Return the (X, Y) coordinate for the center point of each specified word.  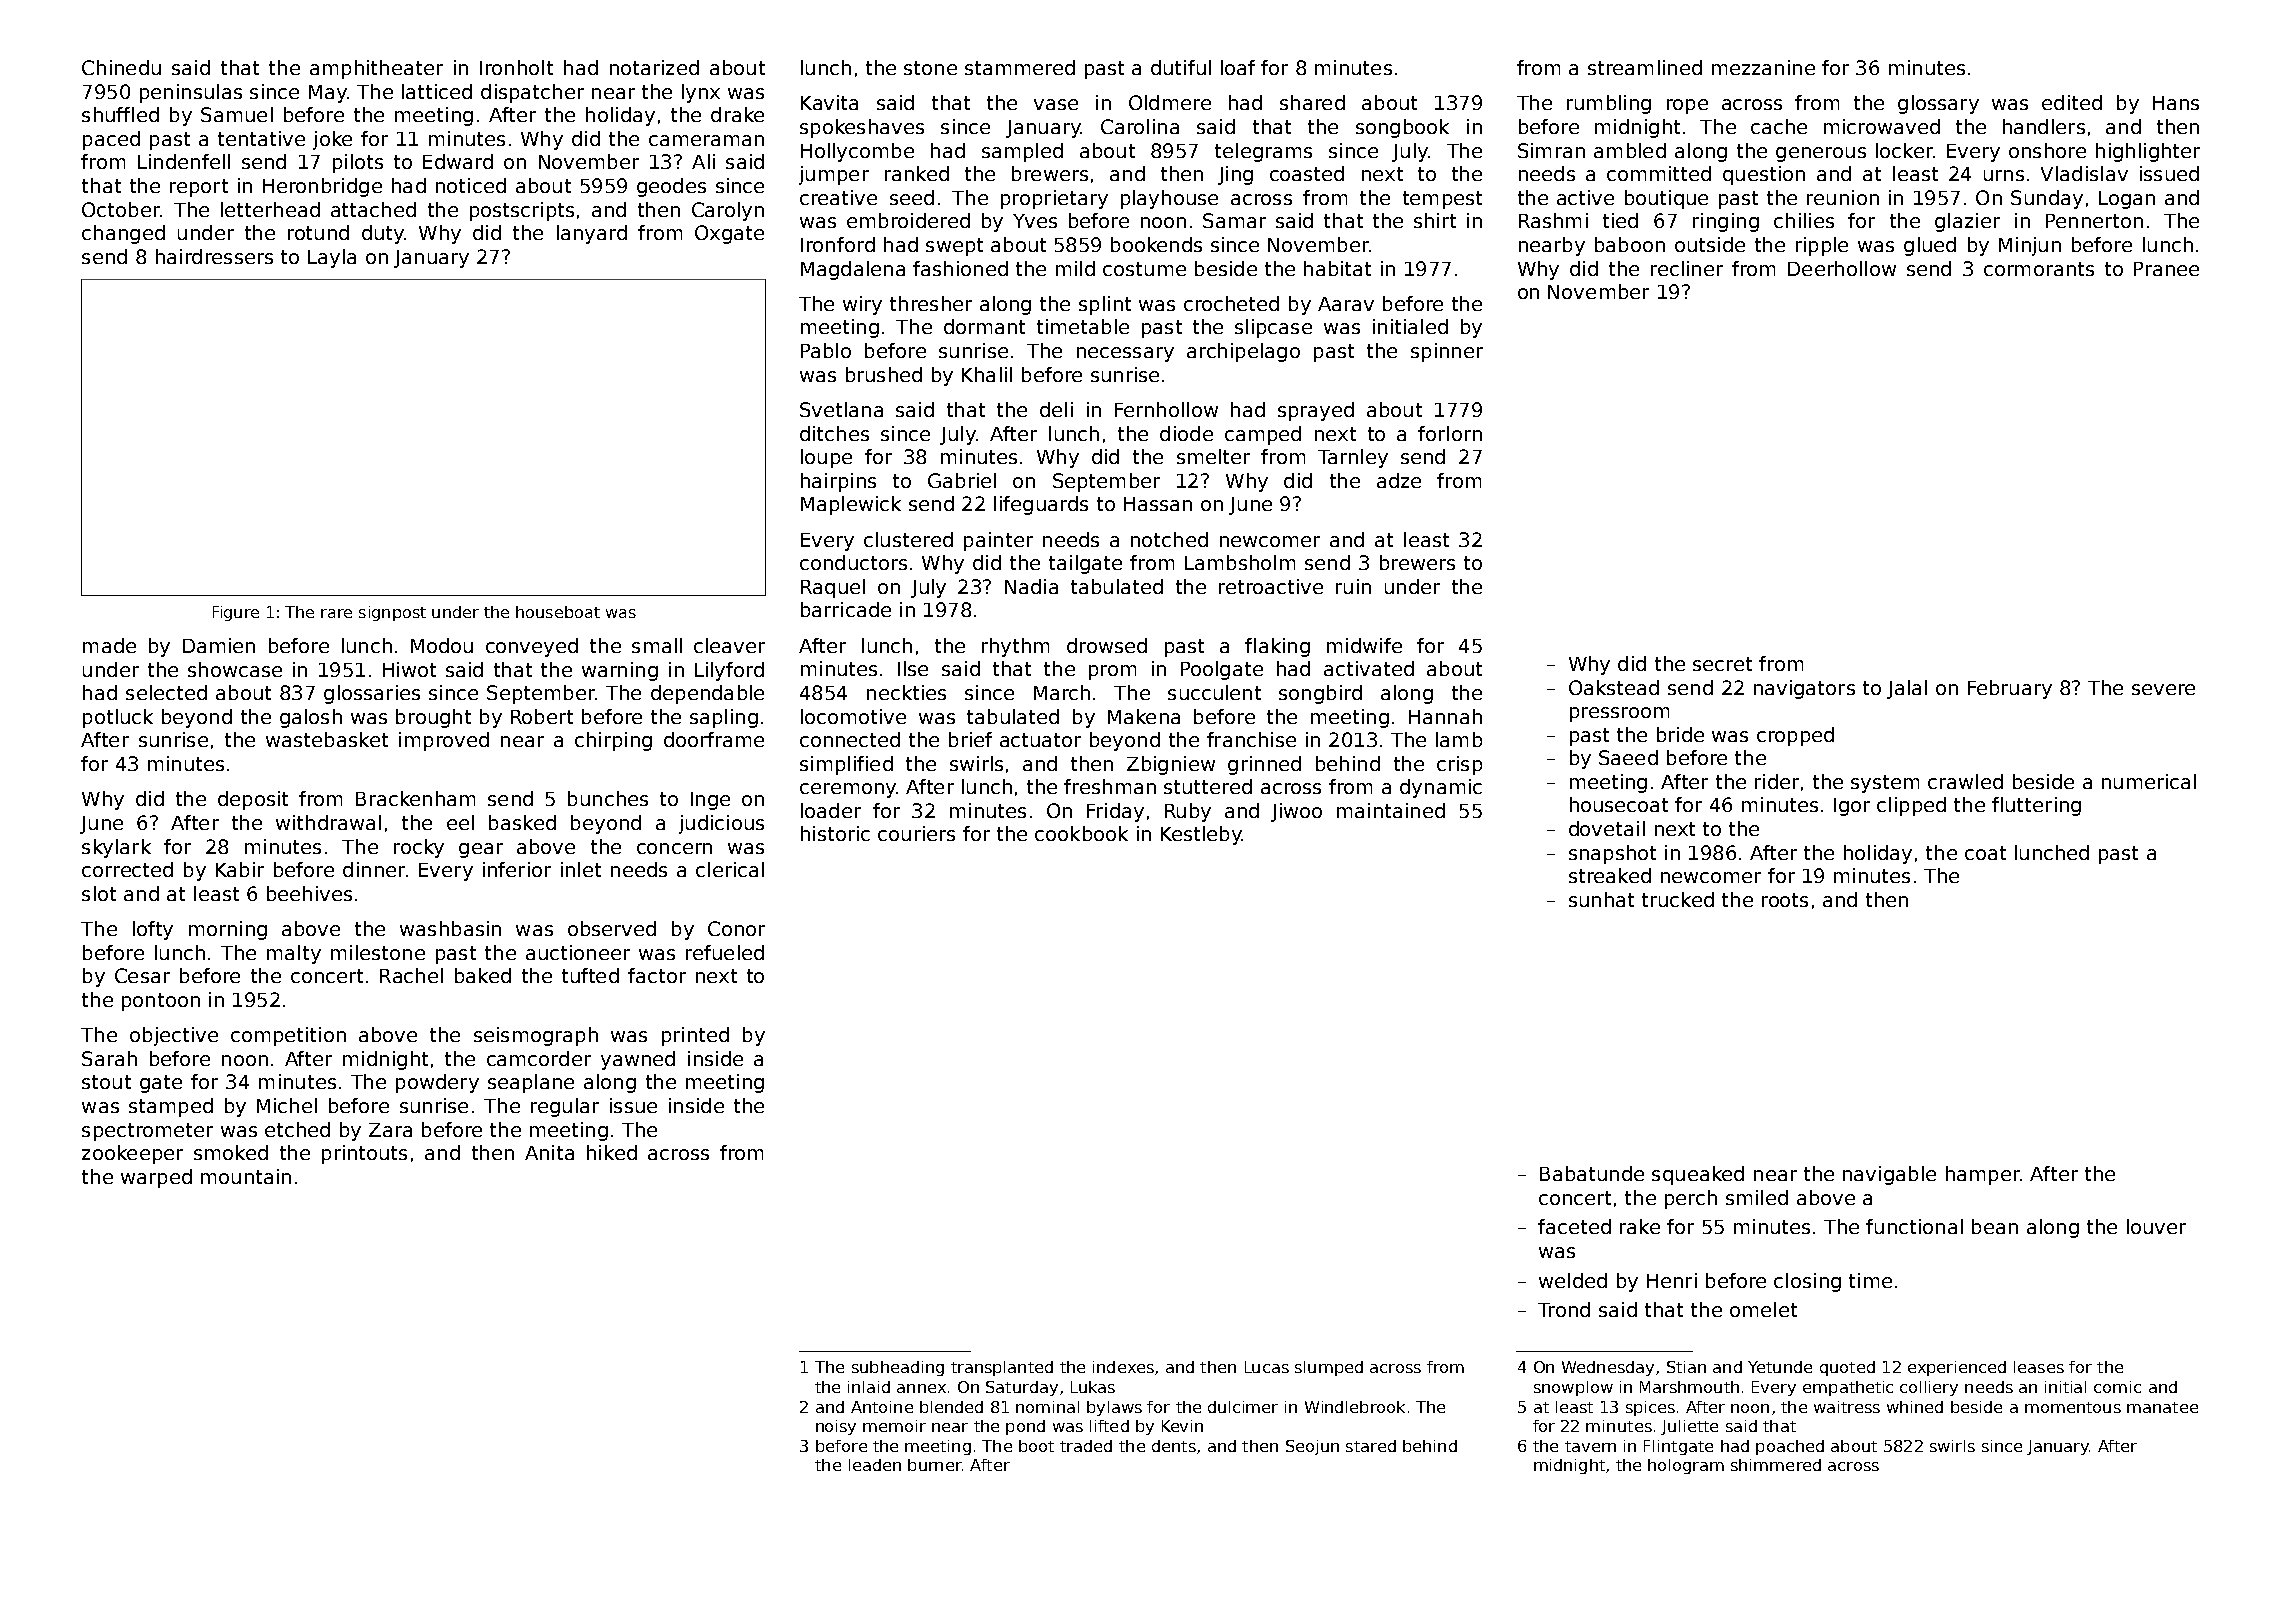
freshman (1110, 786)
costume (1144, 269)
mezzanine (1763, 67)
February (2010, 689)
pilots (358, 163)
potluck (118, 718)
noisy (836, 1427)
